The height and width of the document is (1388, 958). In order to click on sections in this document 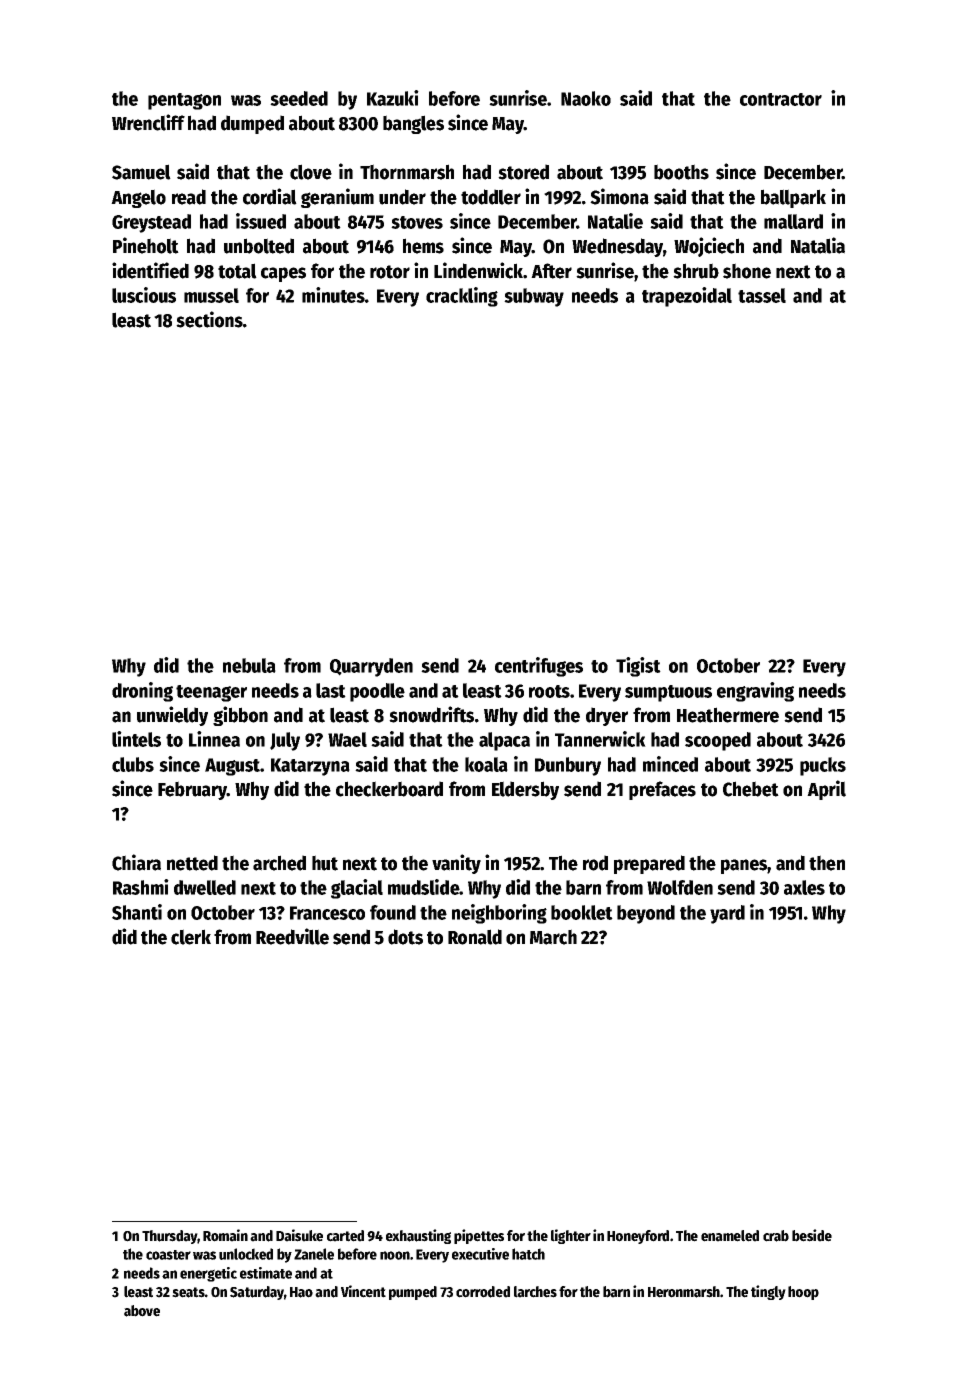, I will do `click(209, 319)`.
